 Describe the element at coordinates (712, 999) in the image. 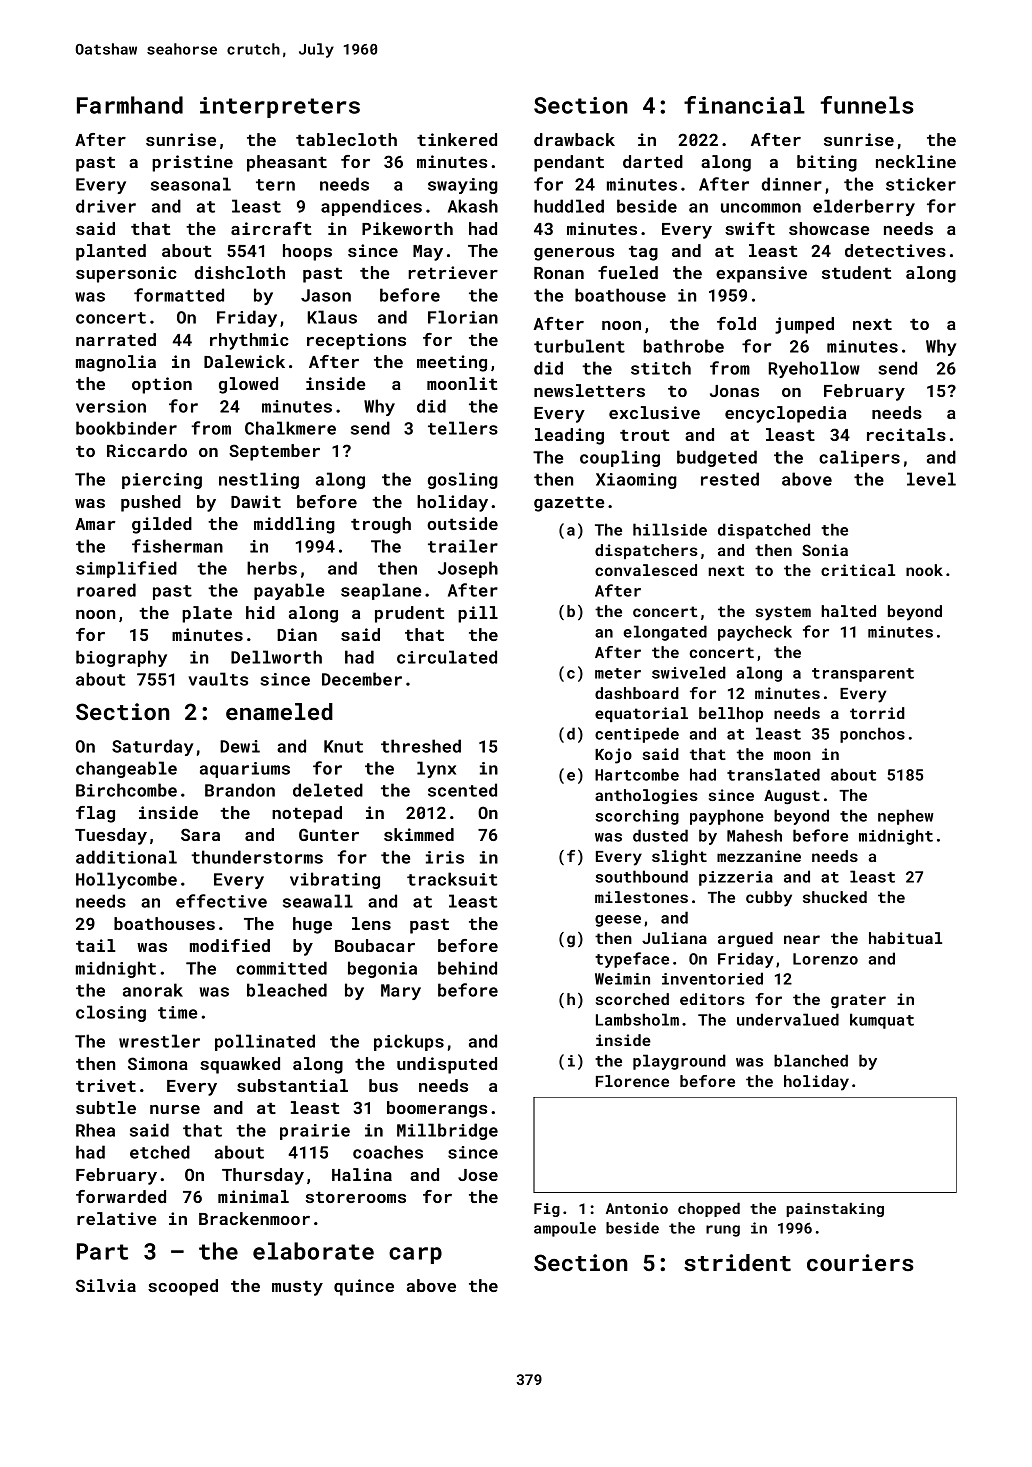

I see `editors` at that location.
